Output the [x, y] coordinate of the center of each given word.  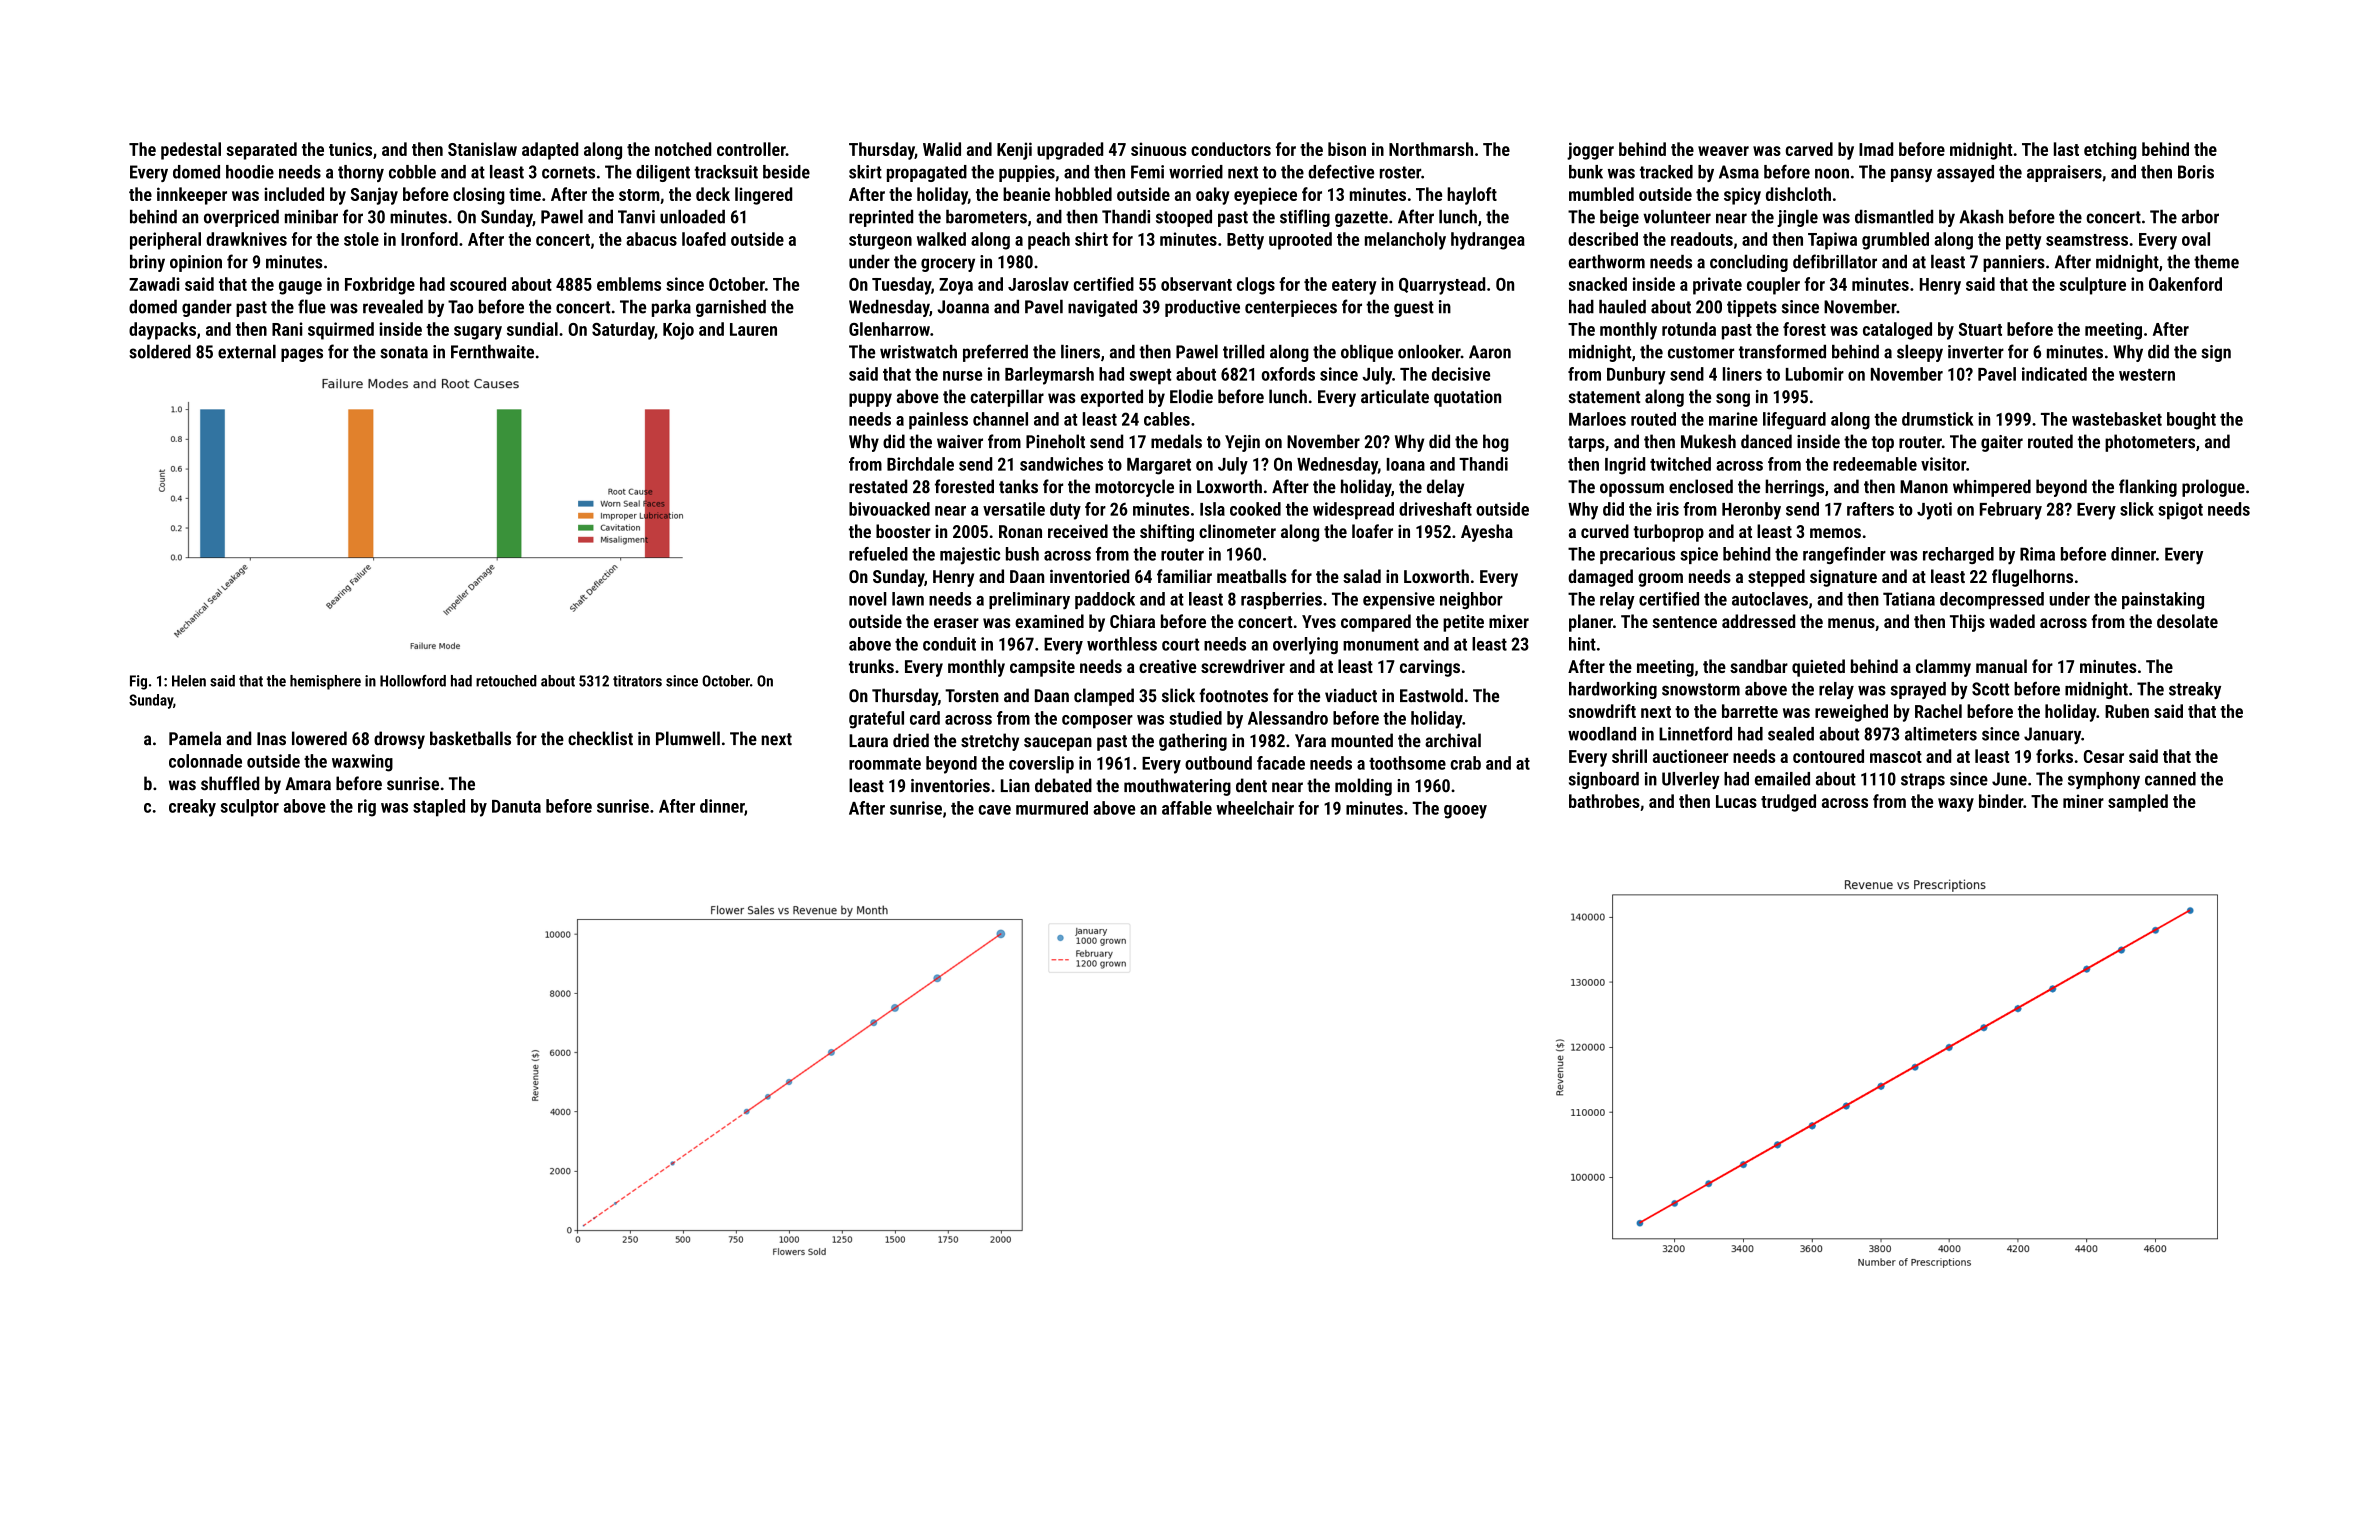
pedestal [191, 151]
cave [995, 810]
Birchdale [920, 464]
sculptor [250, 808]
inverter [1976, 352]
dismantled [1894, 217]
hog [1496, 443]
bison [1347, 149]
